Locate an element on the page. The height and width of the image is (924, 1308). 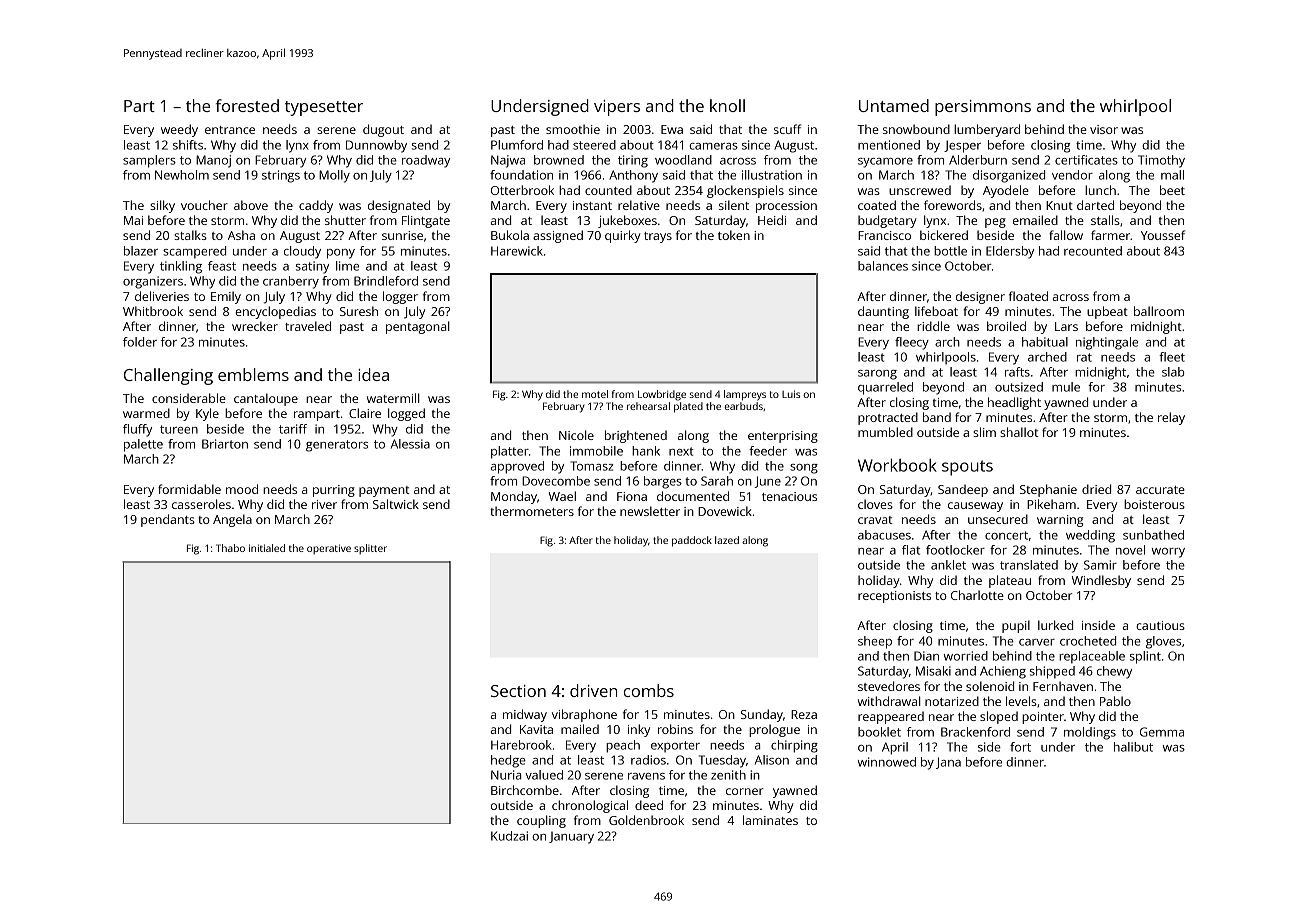
typesetter is located at coordinates (324, 108).
